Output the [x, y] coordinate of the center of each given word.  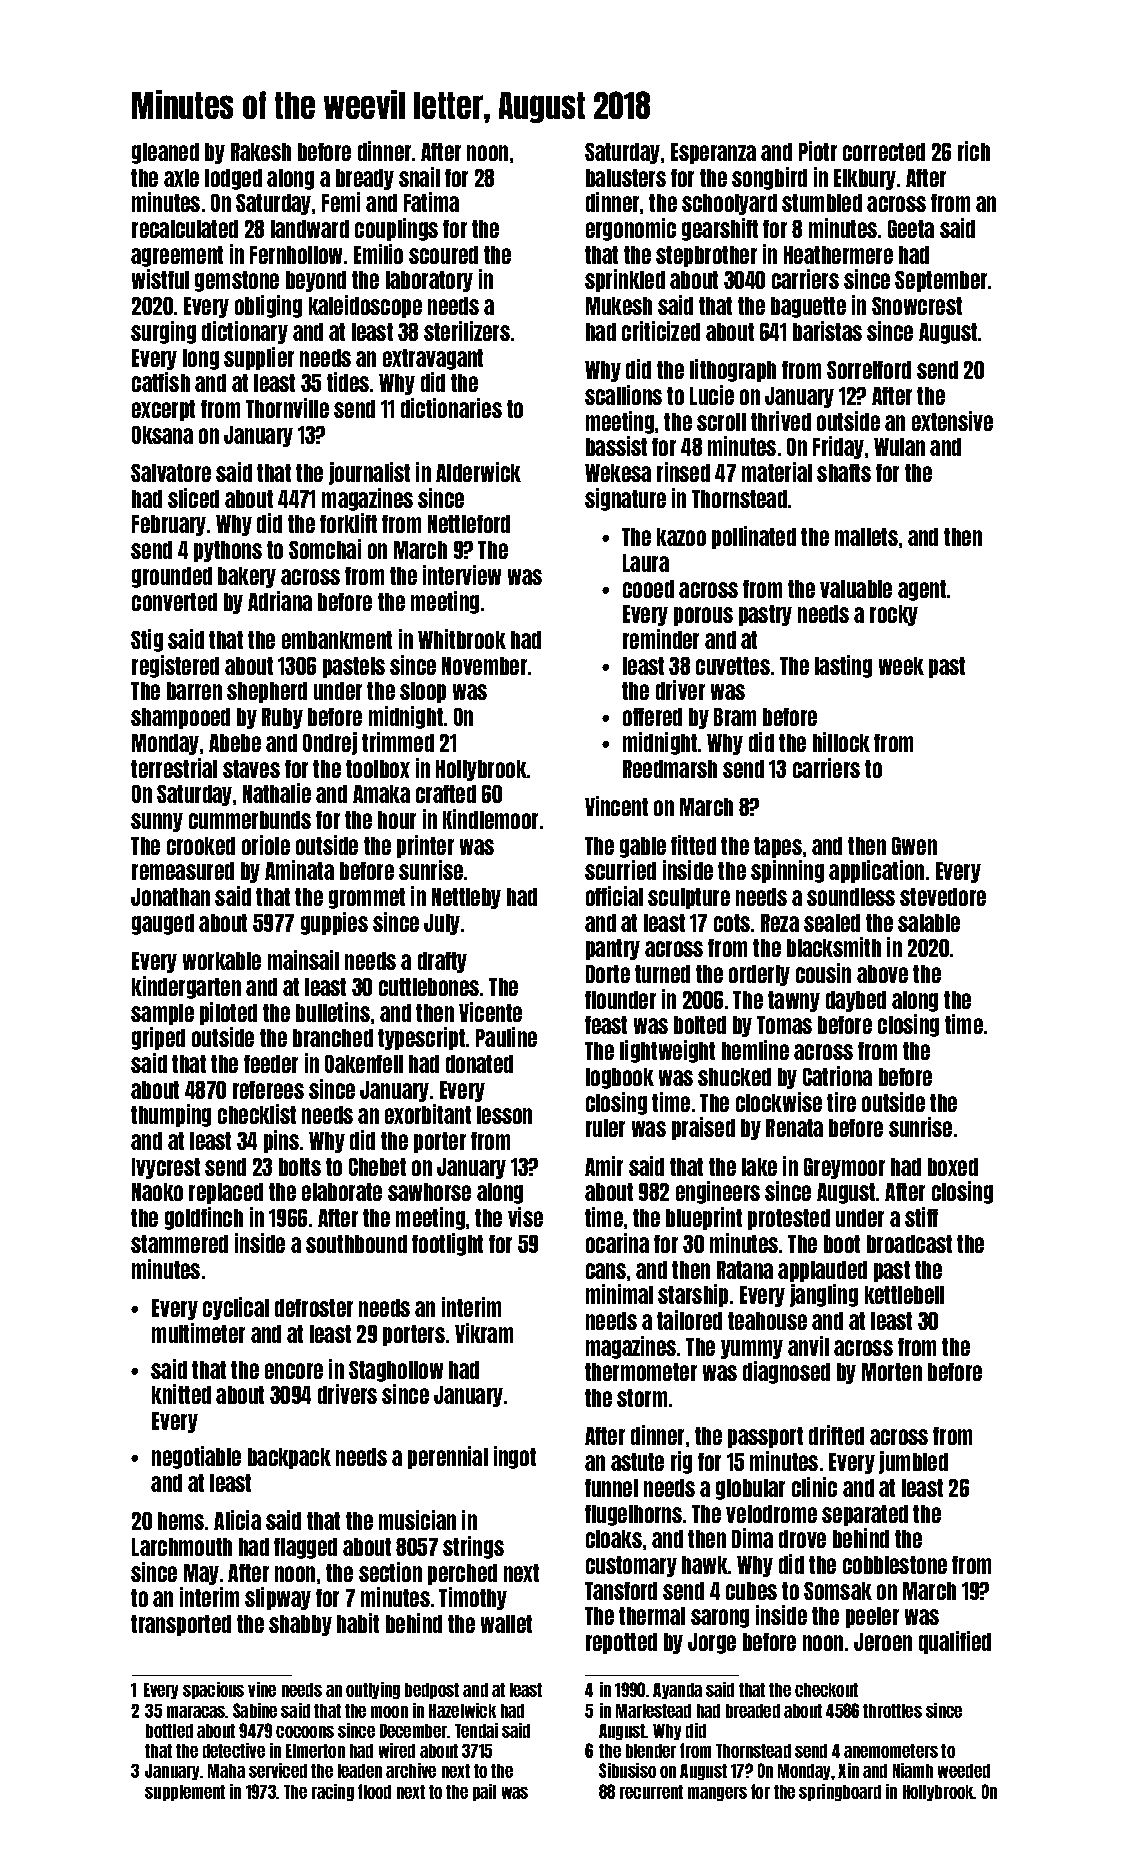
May [201, 1574]
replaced [226, 1193]
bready [365, 179]
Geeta [911, 229]
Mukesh [619, 306]
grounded [172, 577]
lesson [504, 1115]
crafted [446, 794]
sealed [832, 923]
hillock [841, 742]
